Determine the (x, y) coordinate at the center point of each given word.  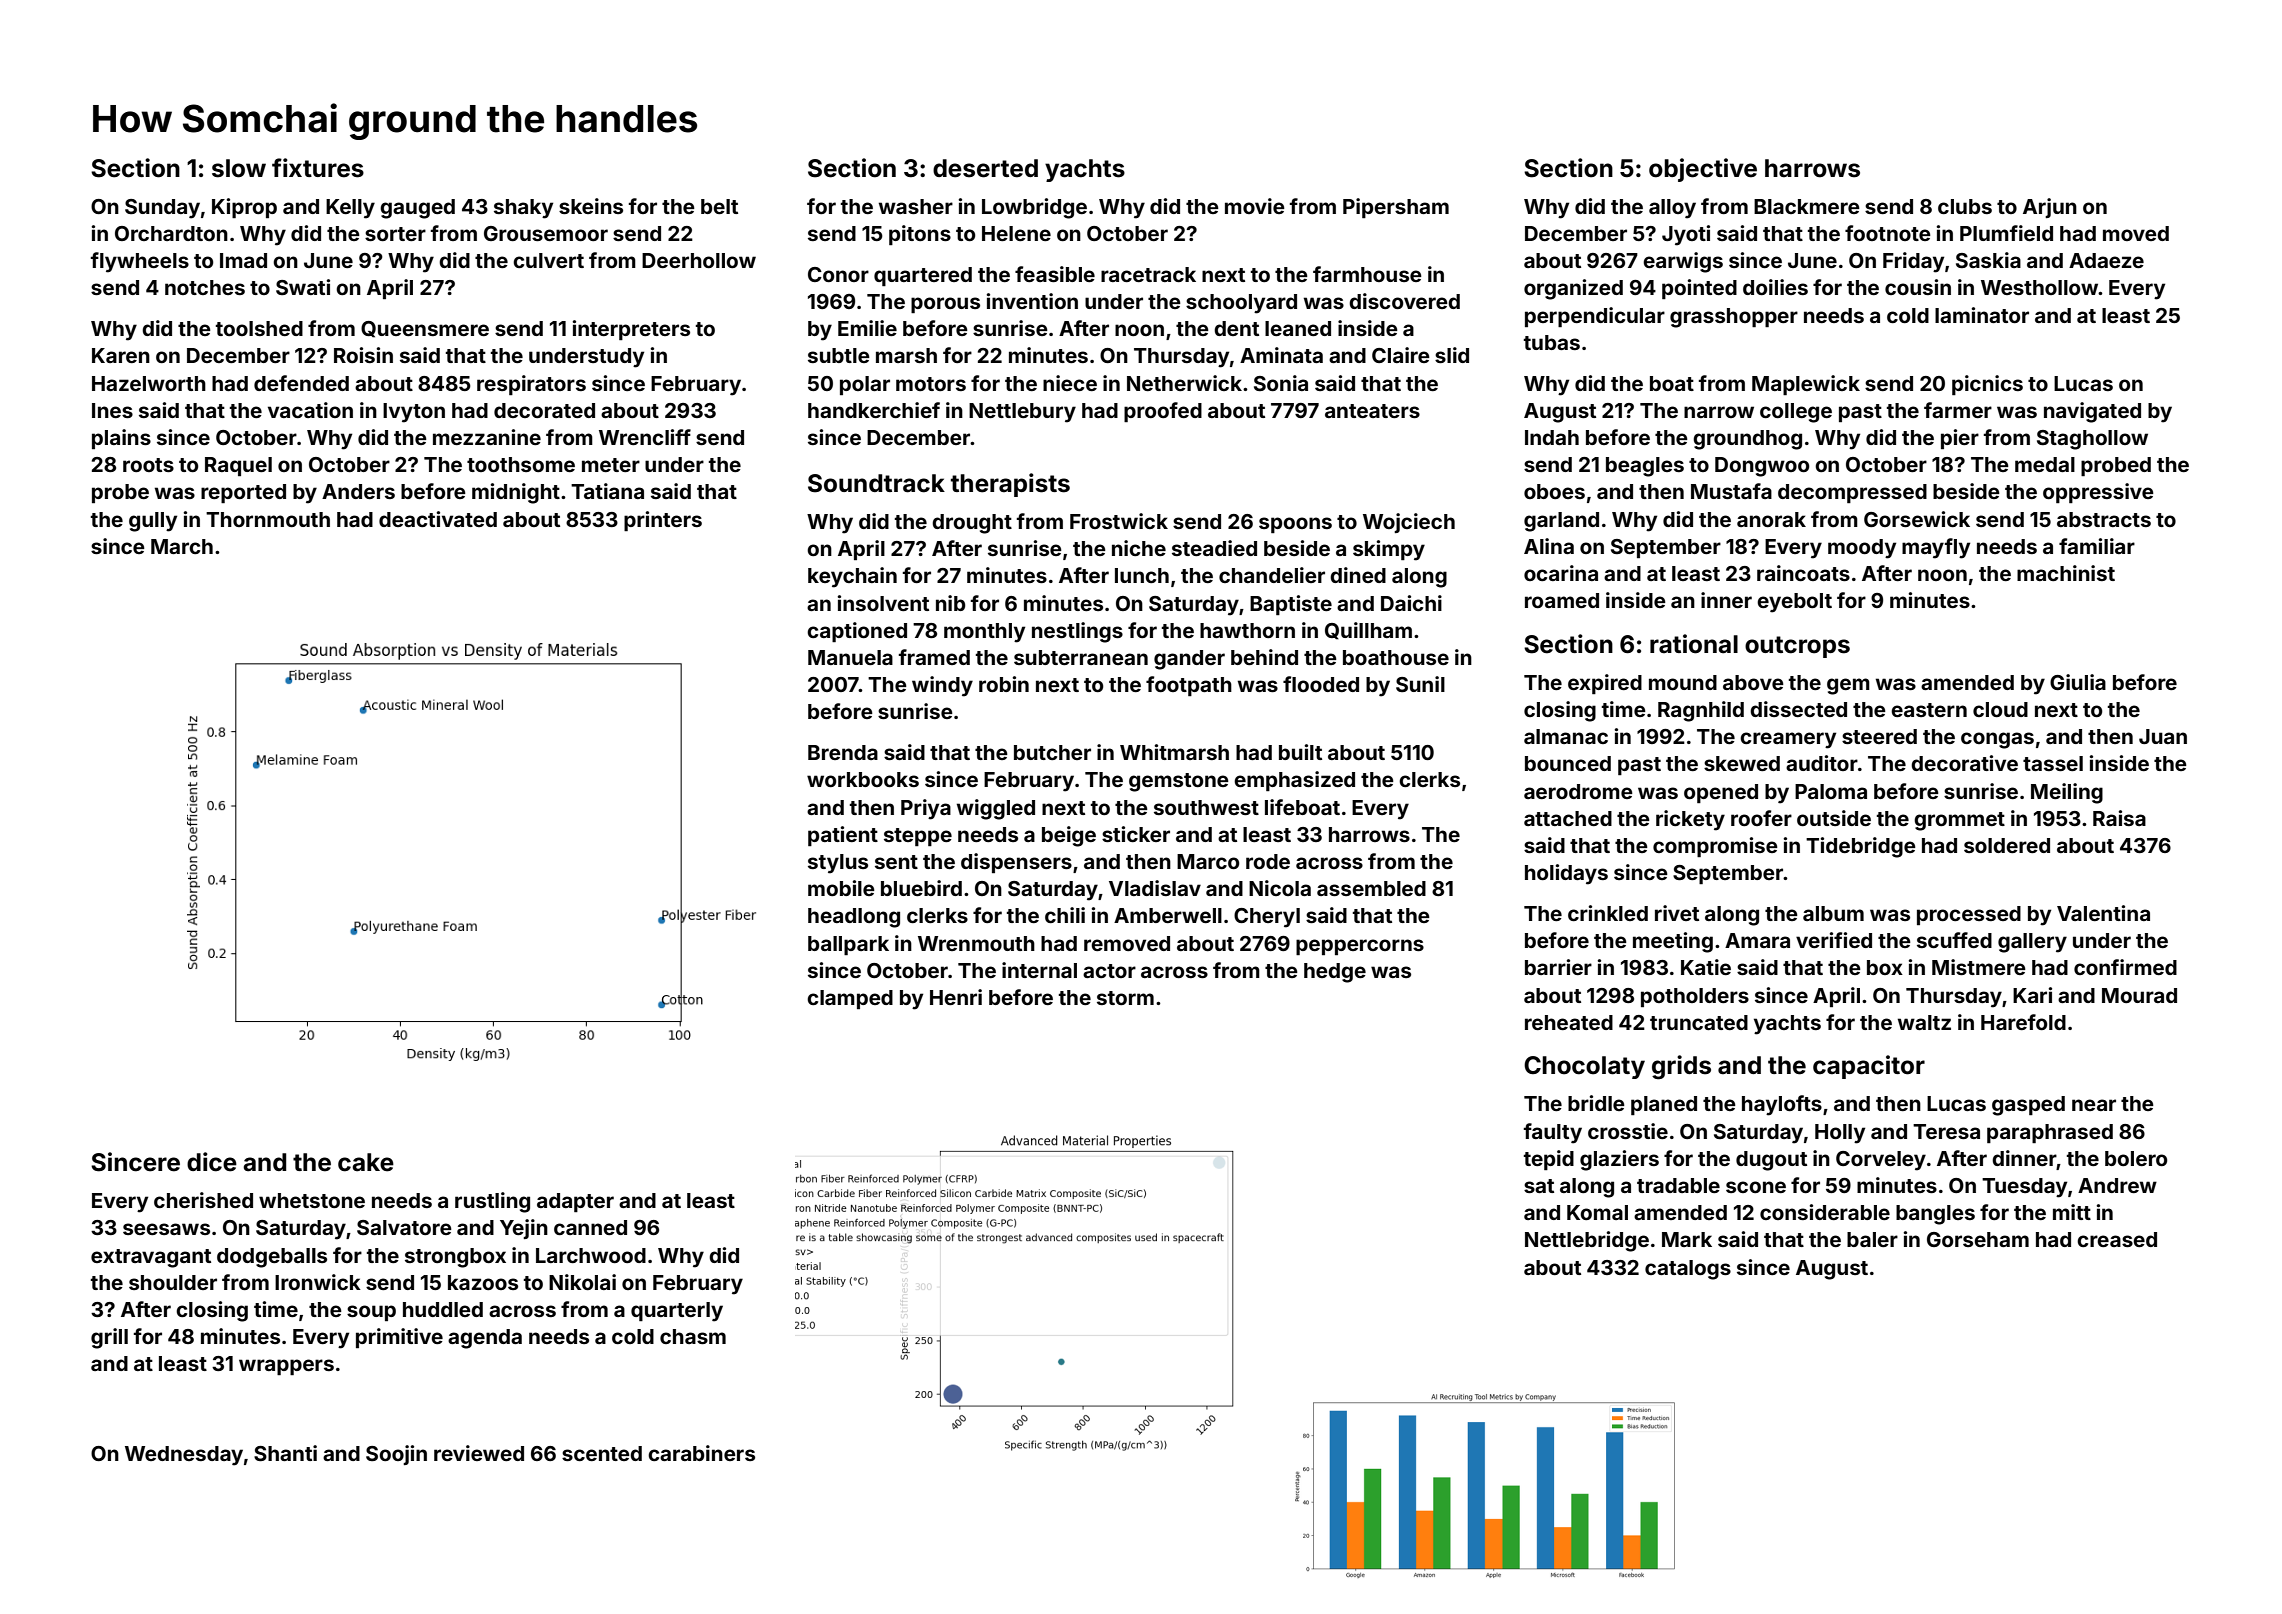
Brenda (843, 752)
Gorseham (1978, 1239)
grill (109, 1338)
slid (1452, 355)
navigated (2092, 412)
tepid (1549, 1160)
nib (950, 603)
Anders (358, 491)
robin (1004, 684)
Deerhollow (699, 260)
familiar (2097, 546)
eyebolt (1794, 603)
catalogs (1688, 1270)
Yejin (524, 1229)
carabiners (701, 1453)
